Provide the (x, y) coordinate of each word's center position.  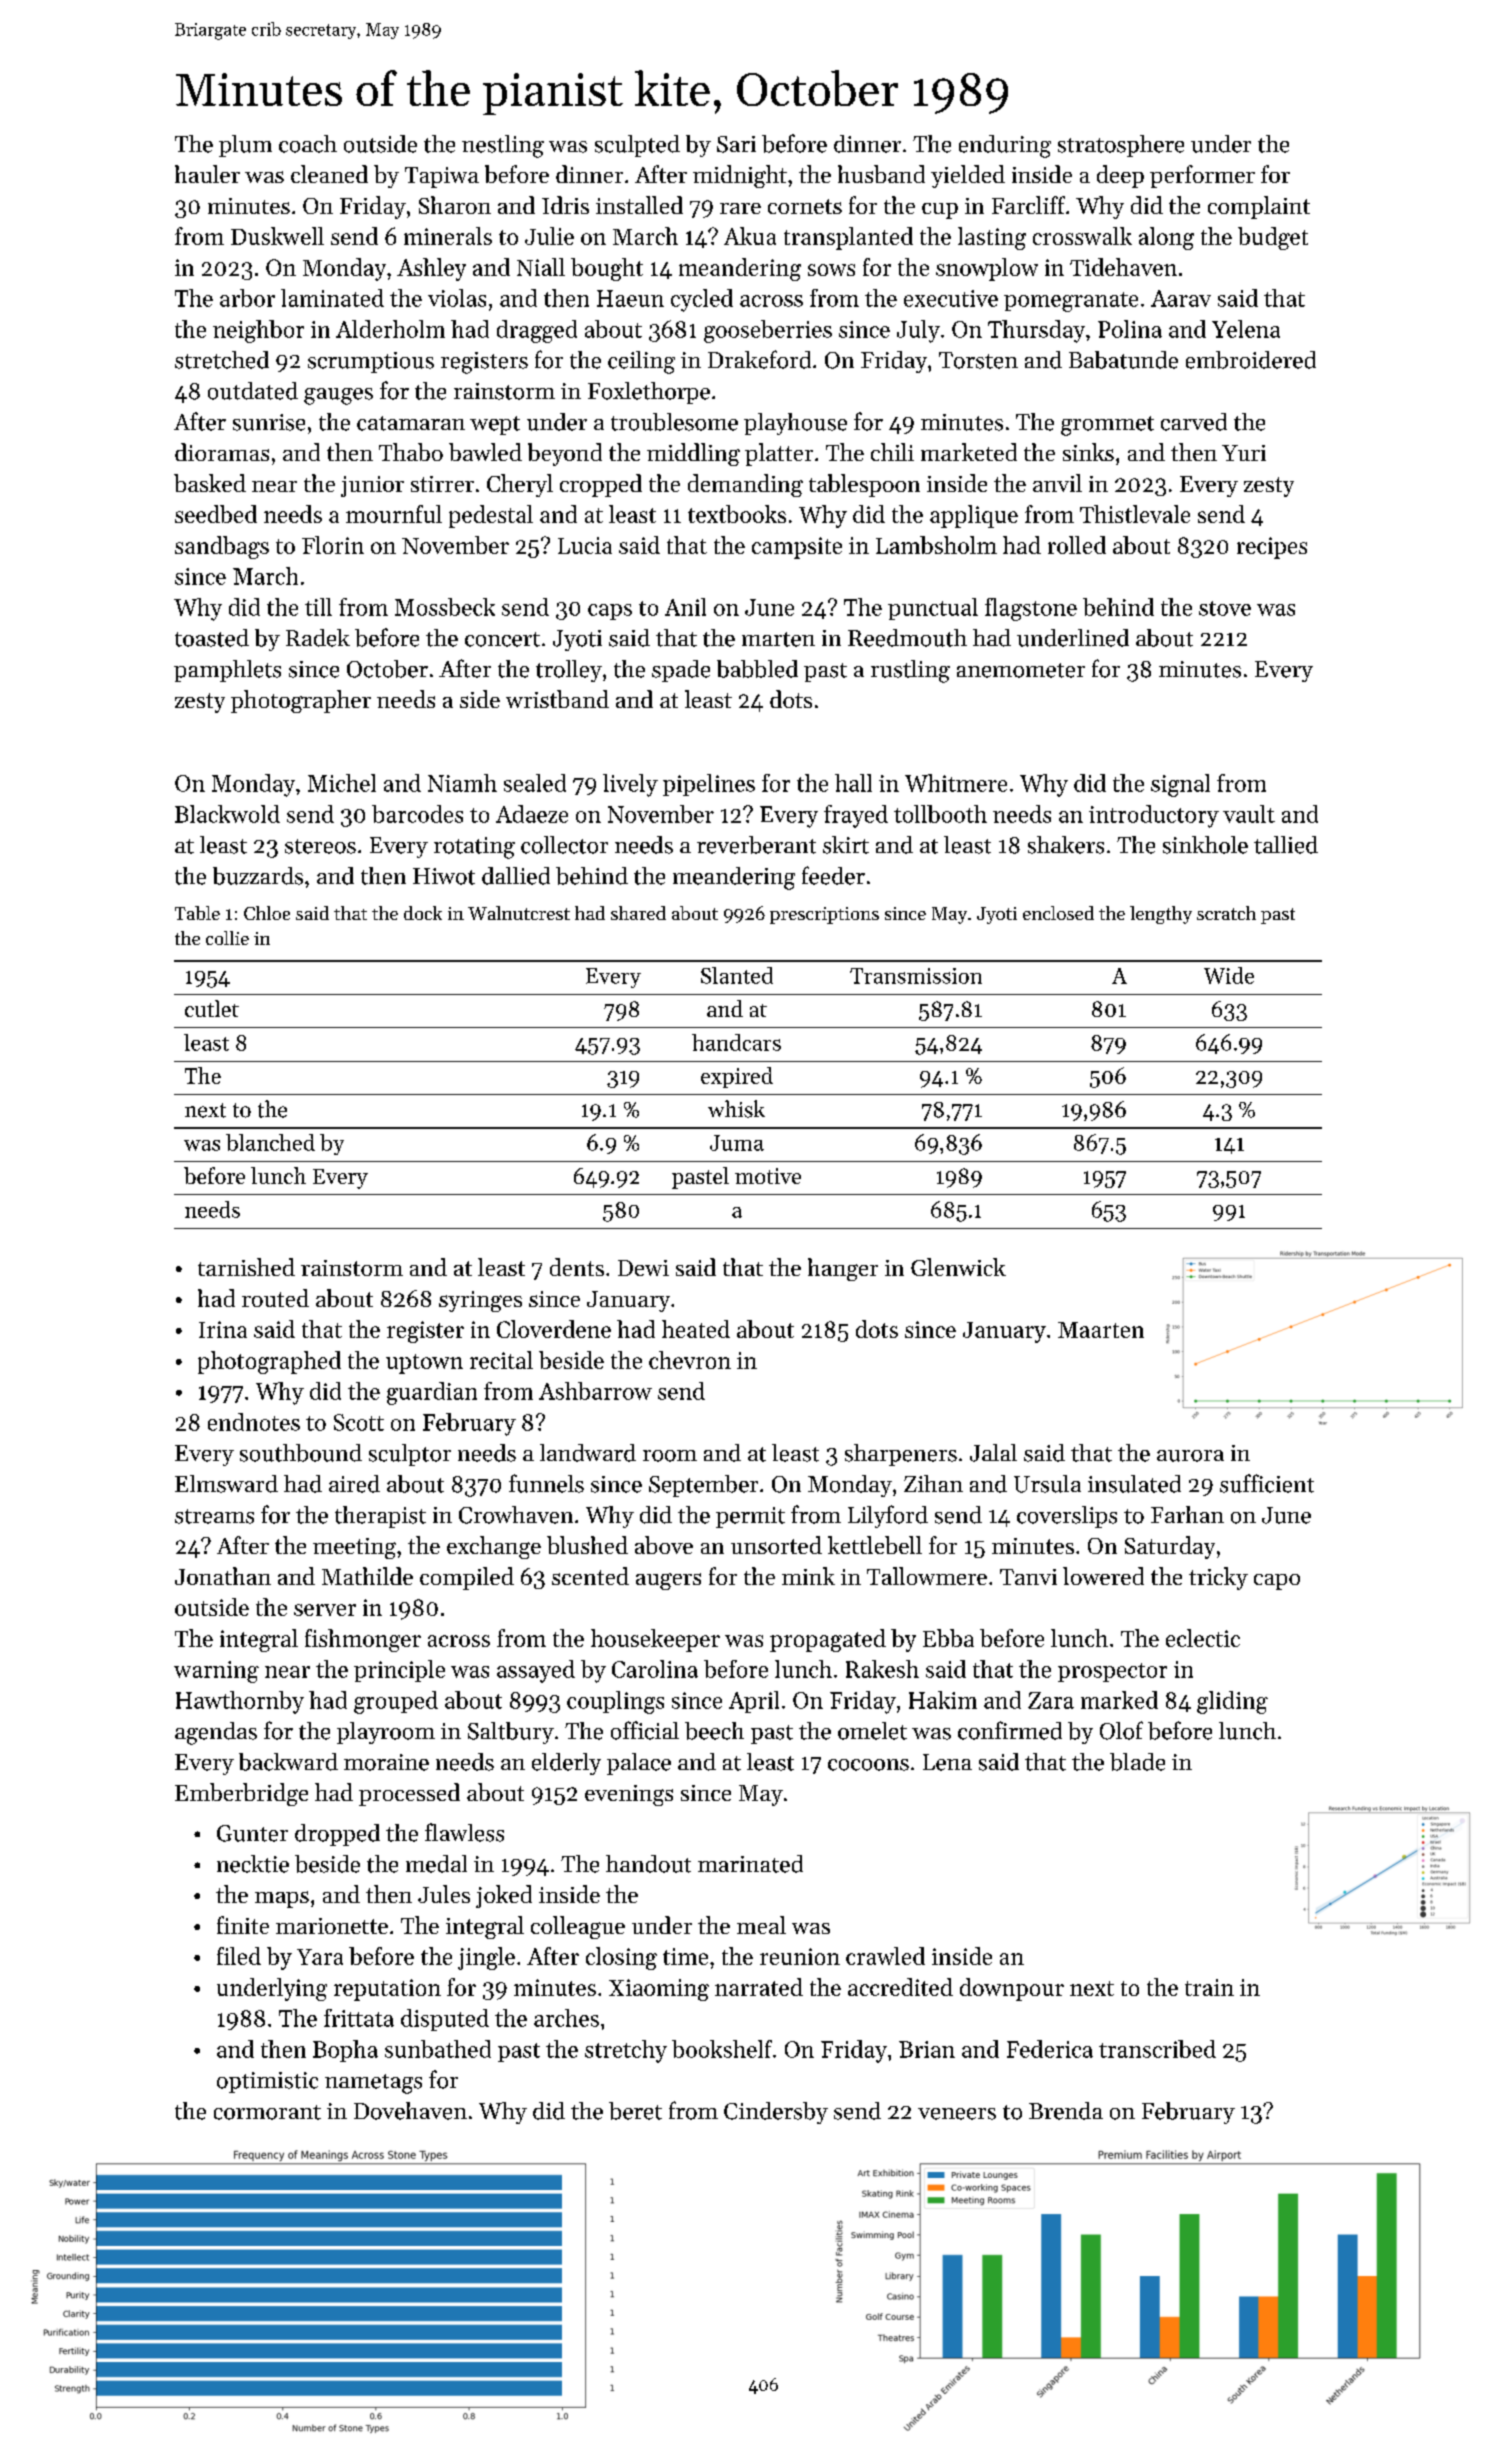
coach (308, 144)
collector (564, 845)
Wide (1229, 975)
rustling (910, 671)
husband (881, 174)
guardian (432, 1393)
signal (1180, 785)
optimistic (267, 2082)
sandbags (222, 547)
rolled (1077, 545)
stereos (320, 846)
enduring (1005, 146)
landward (588, 1453)
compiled (467, 1578)
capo (1277, 1582)
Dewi (643, 1268)
